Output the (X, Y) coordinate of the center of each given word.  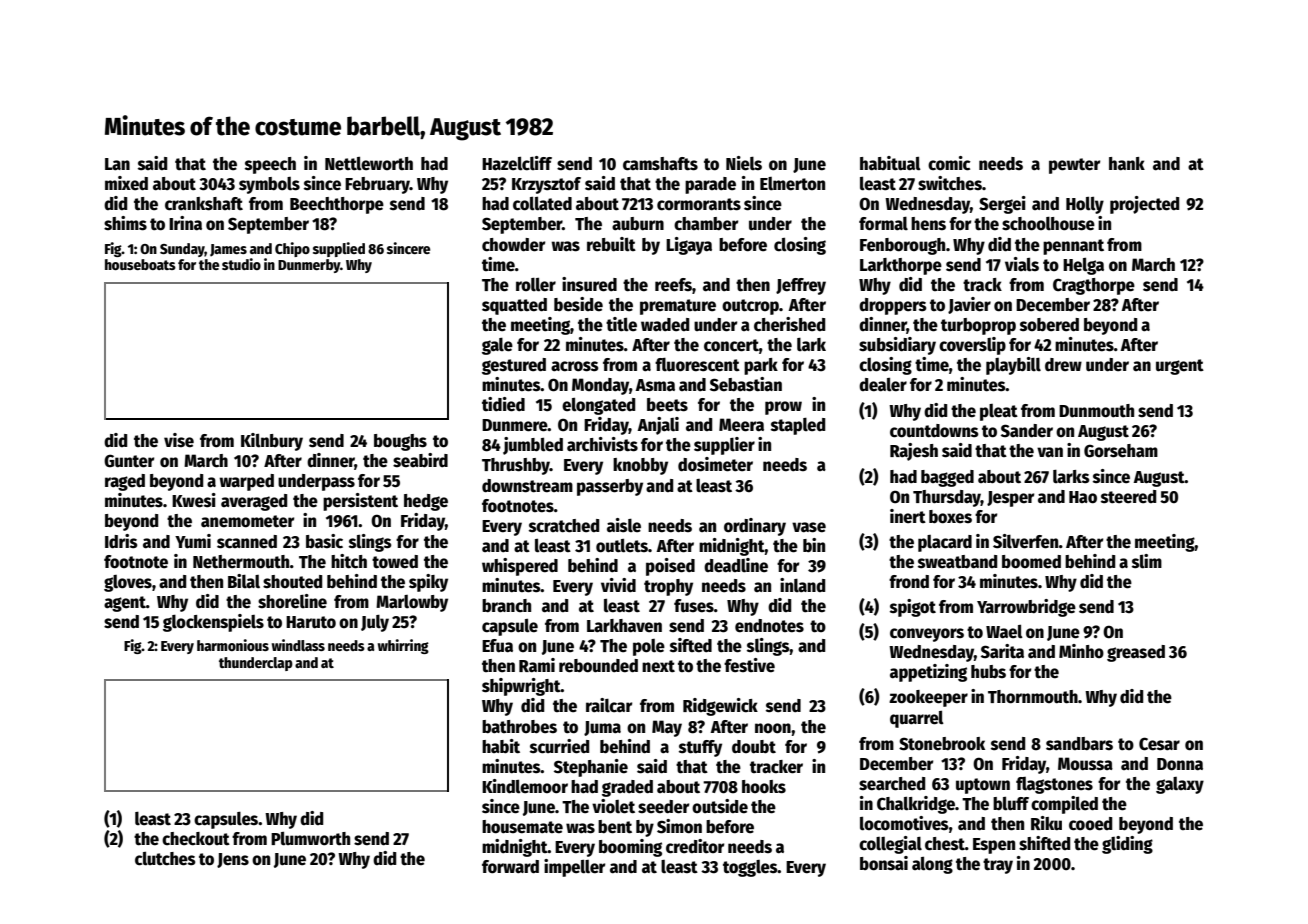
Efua (497, 646)
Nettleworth (369, 164)
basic (324, 541)
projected (1144, 205)
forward (510, 867)
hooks (764, 787)
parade (710, 185)
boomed (1031, 562)
